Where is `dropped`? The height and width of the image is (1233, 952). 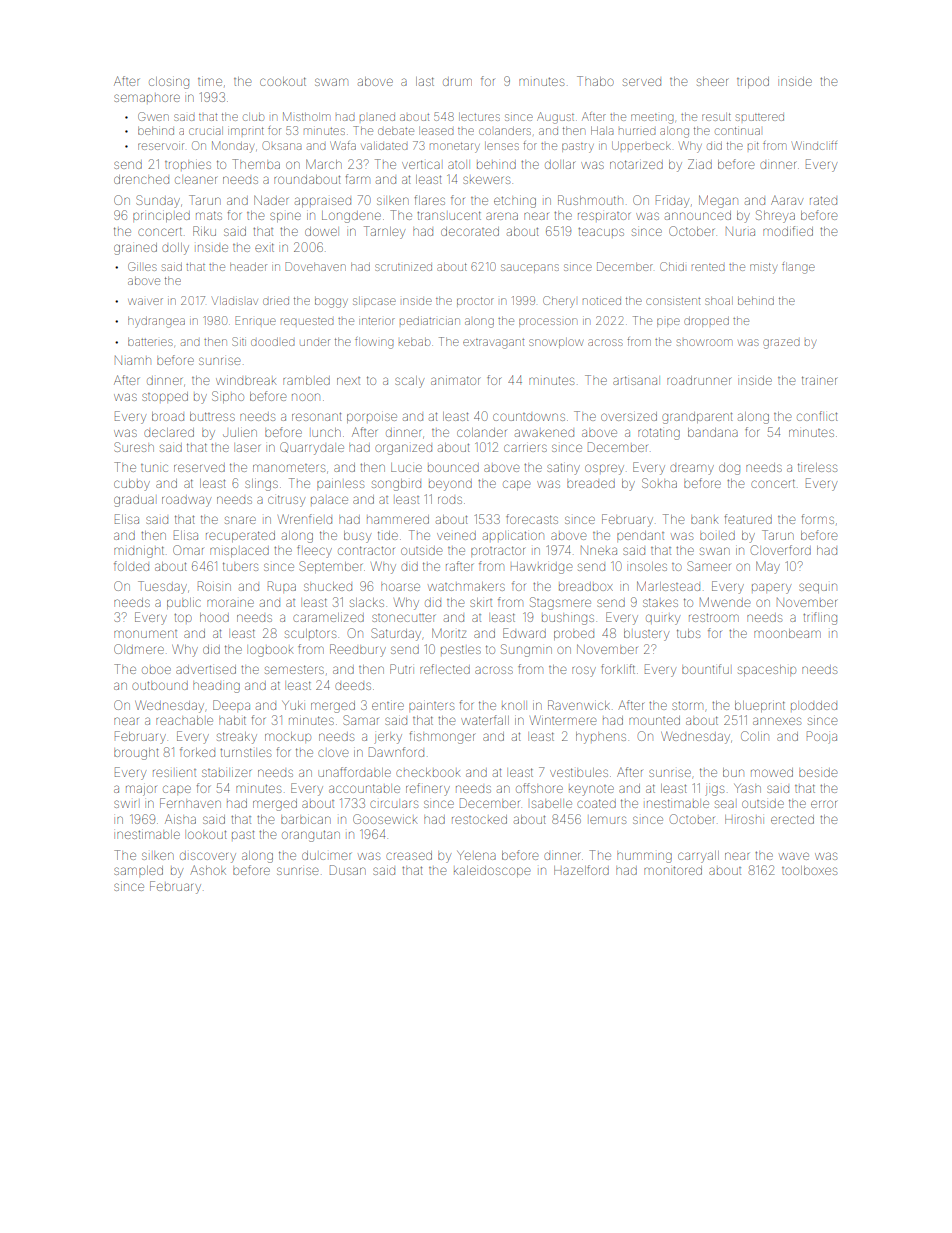
dropped is located at coordinates (706, 322).
